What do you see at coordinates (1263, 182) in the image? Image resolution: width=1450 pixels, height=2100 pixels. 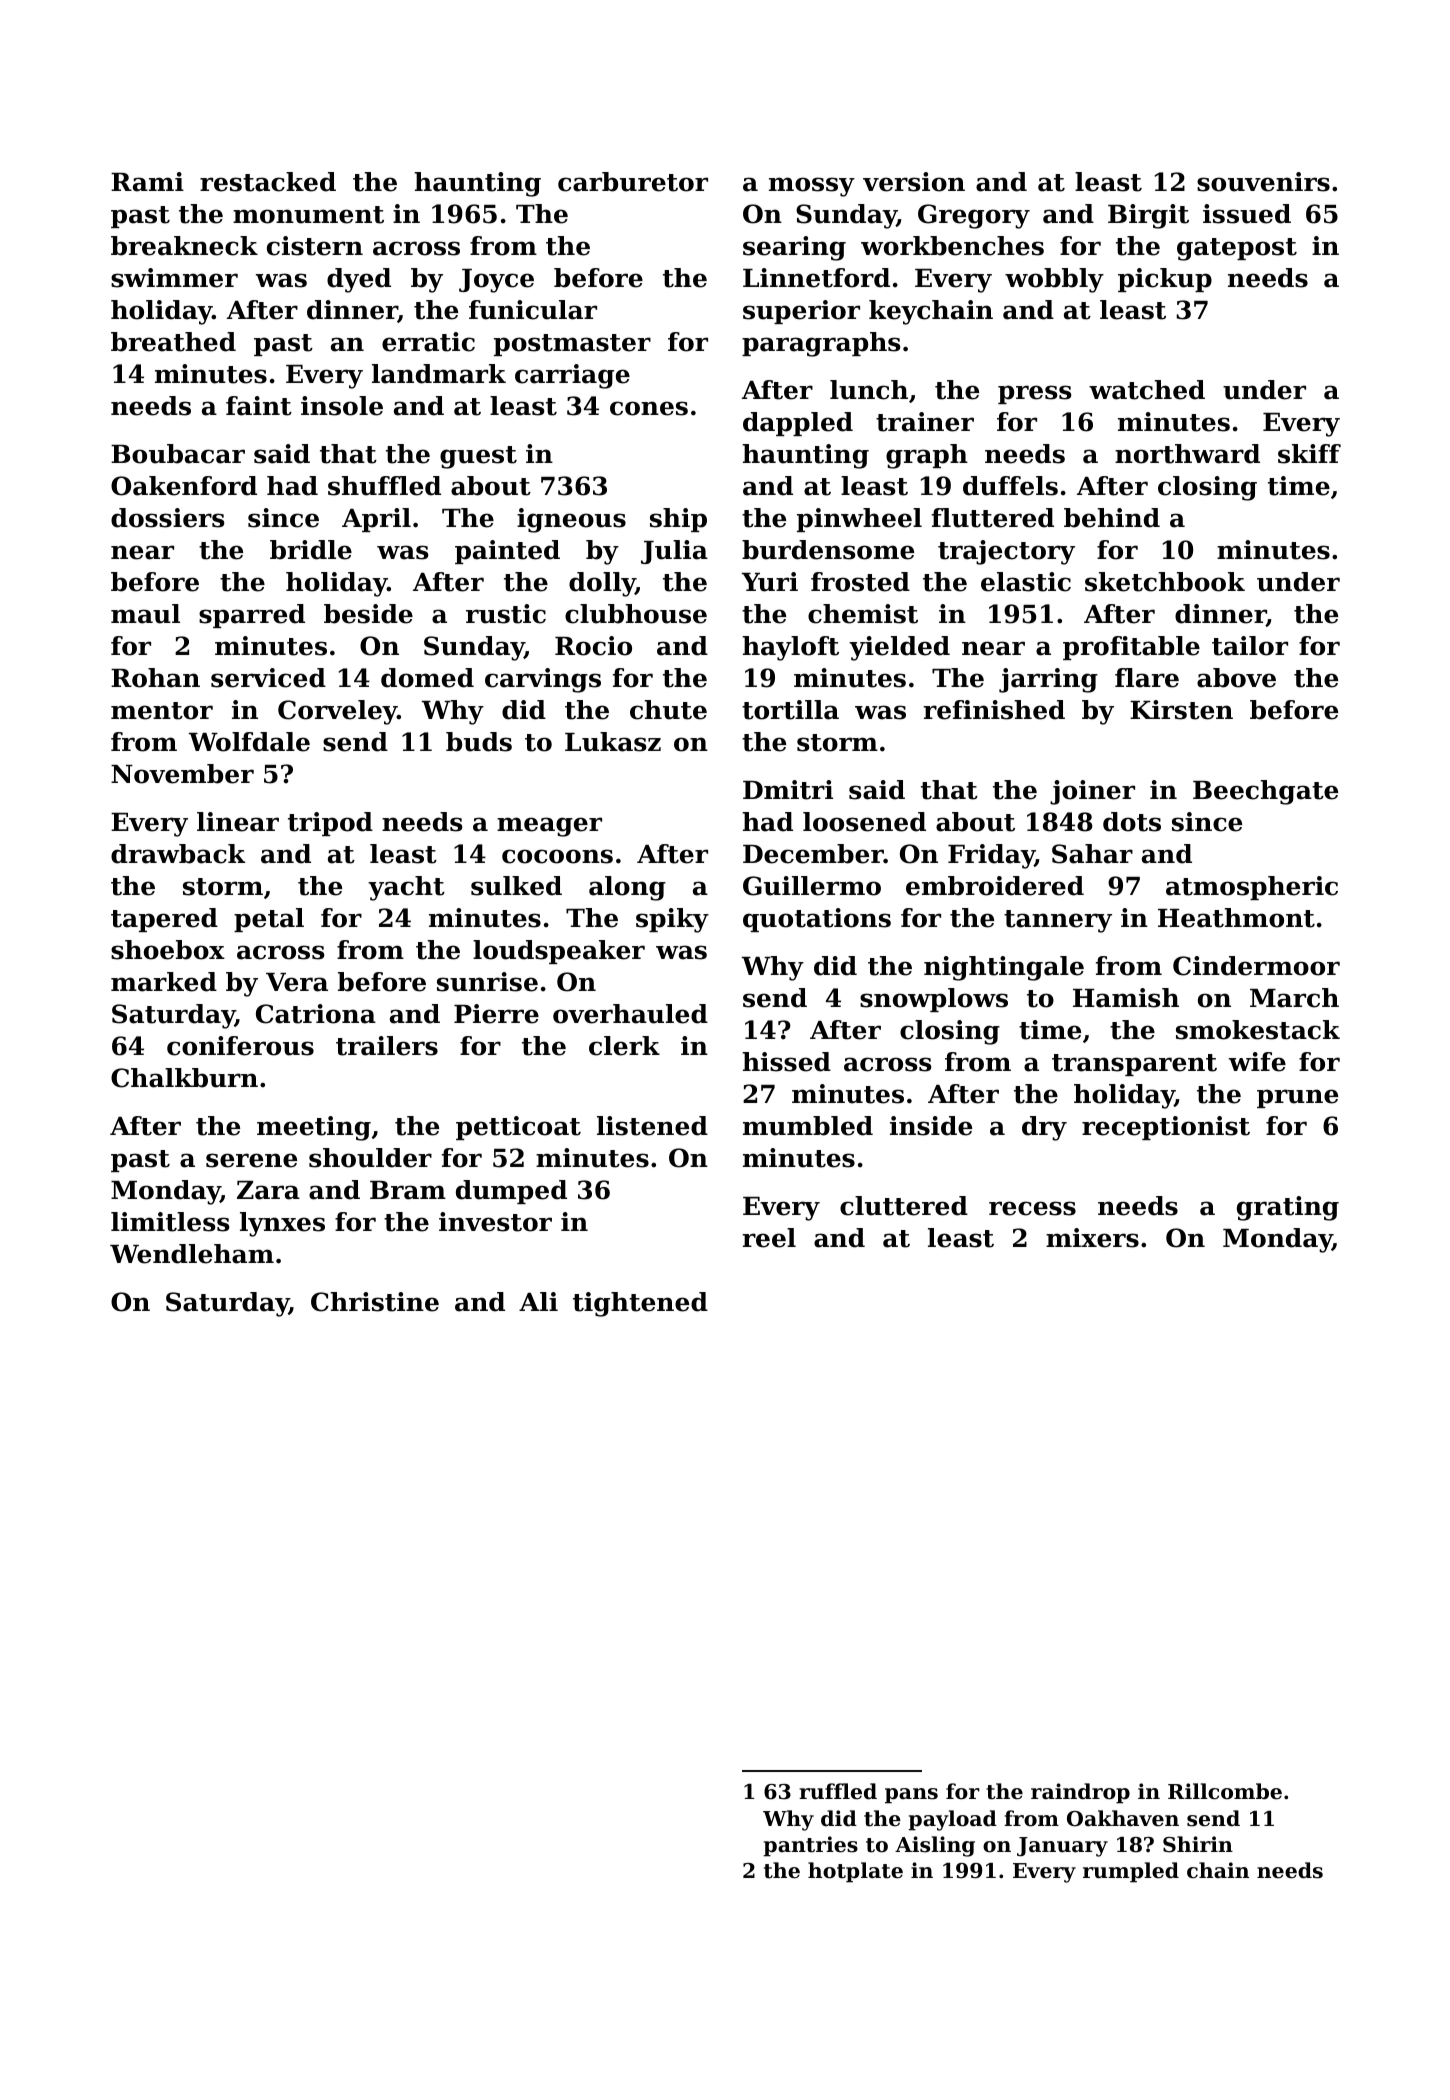 I see `souvenirs` at bounding box center [1263, 182].
